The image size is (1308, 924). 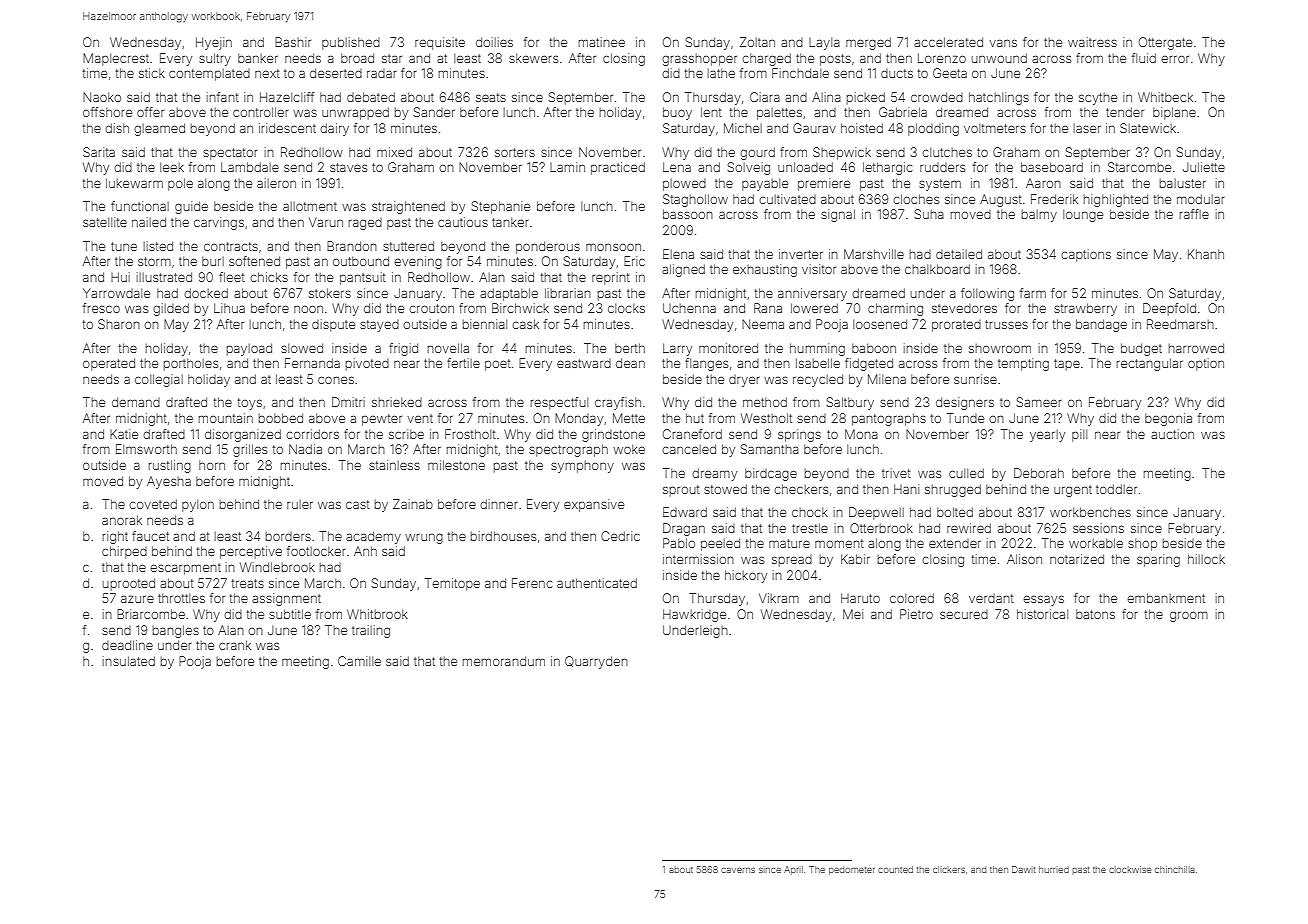 I want to click on accelerated, so click(x=948, y=42).
